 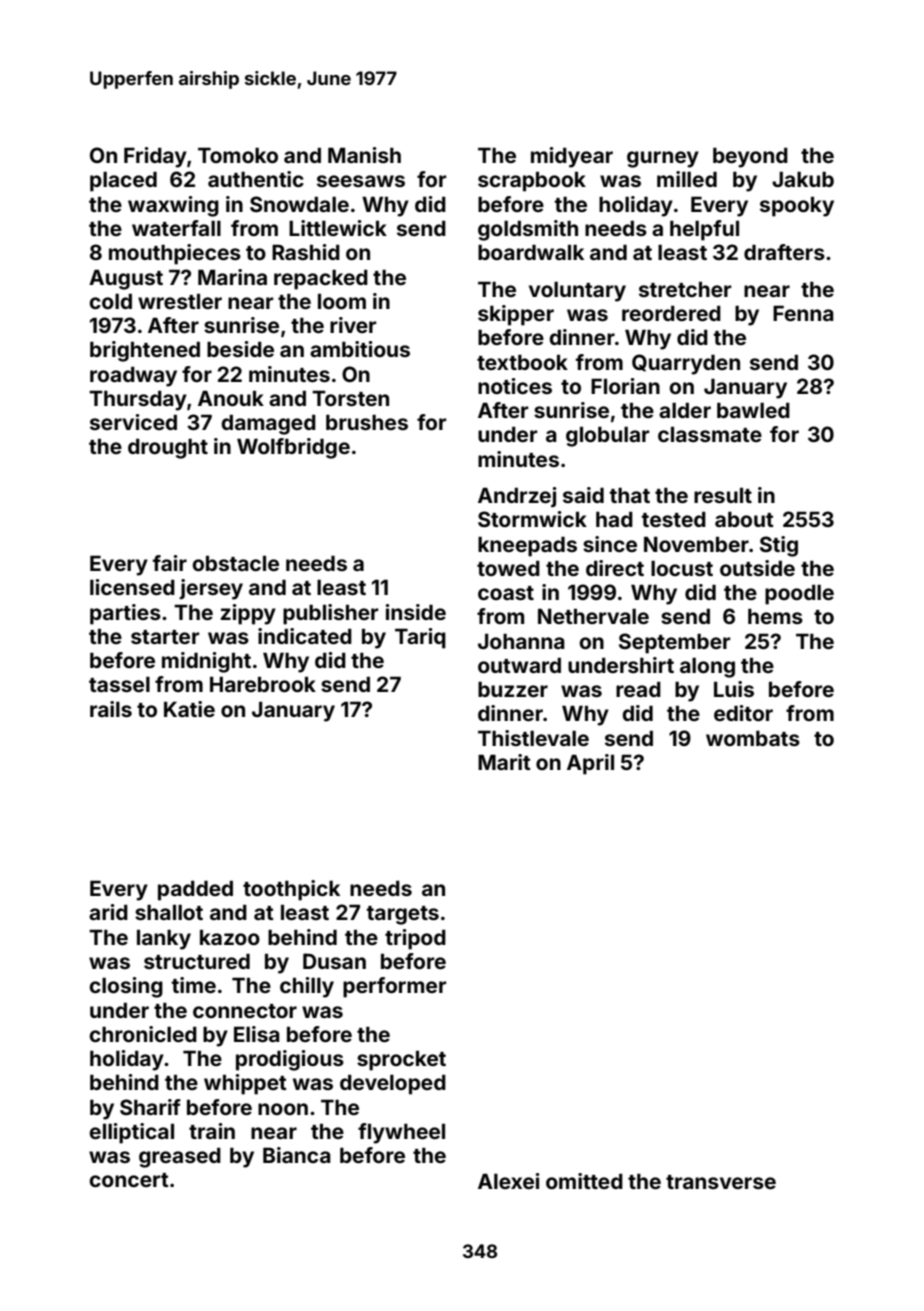 I want to click on obstacle, so click(x=235, y=563).
